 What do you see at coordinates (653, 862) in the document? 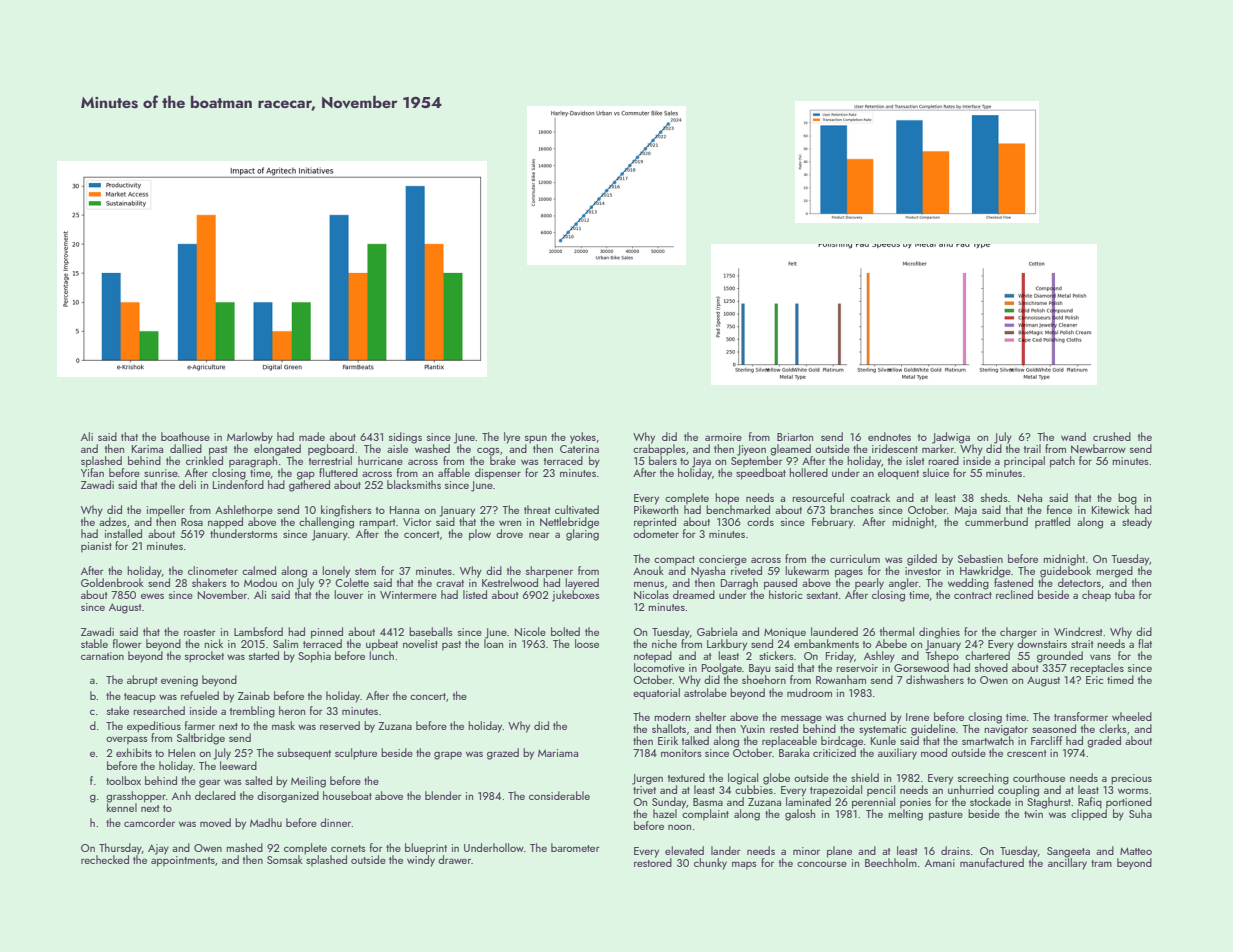
I see `restored` at bounding box center [653, 862].
